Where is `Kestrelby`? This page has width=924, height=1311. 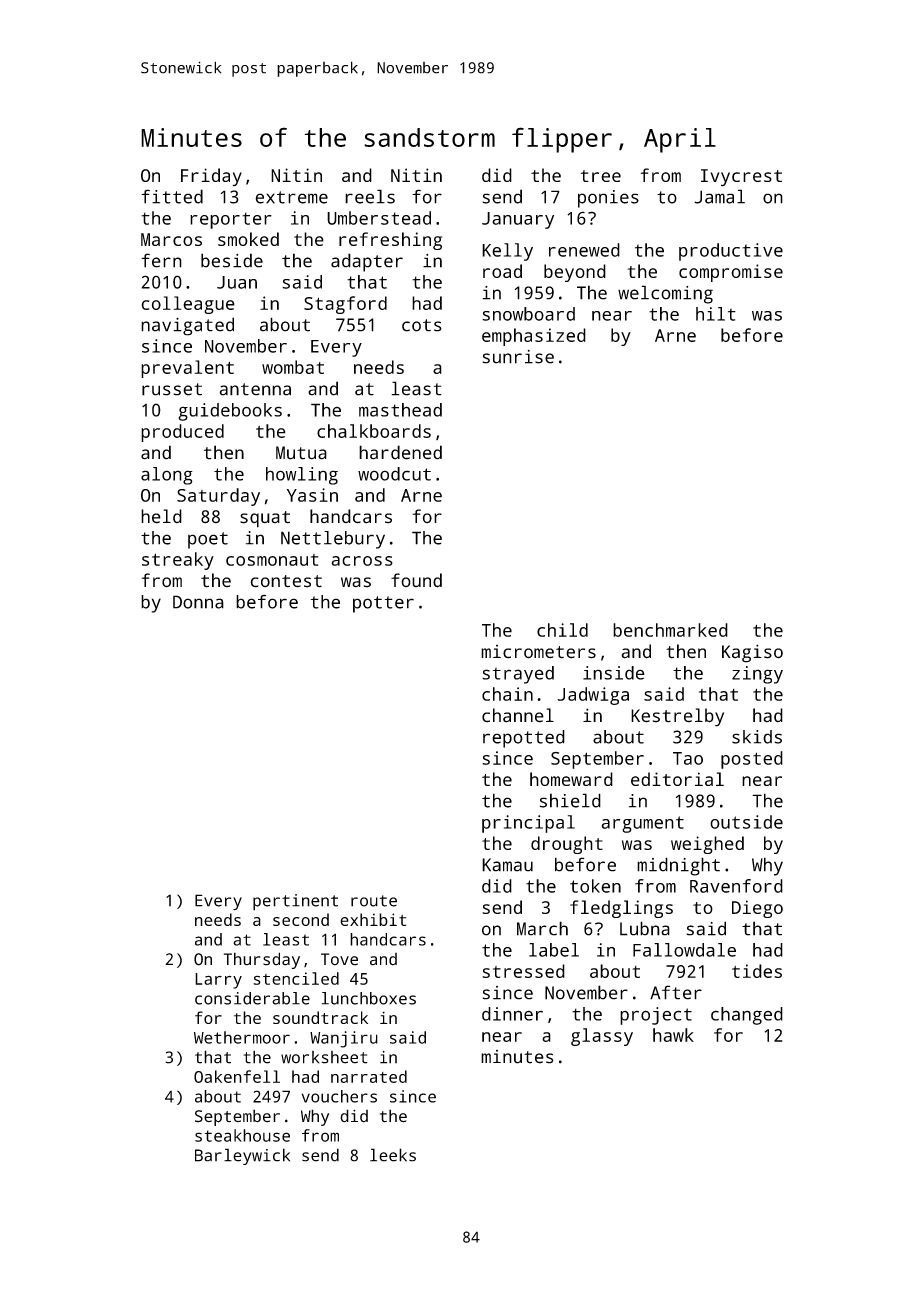 Kestrelby is located at coordinates (677, 717).
